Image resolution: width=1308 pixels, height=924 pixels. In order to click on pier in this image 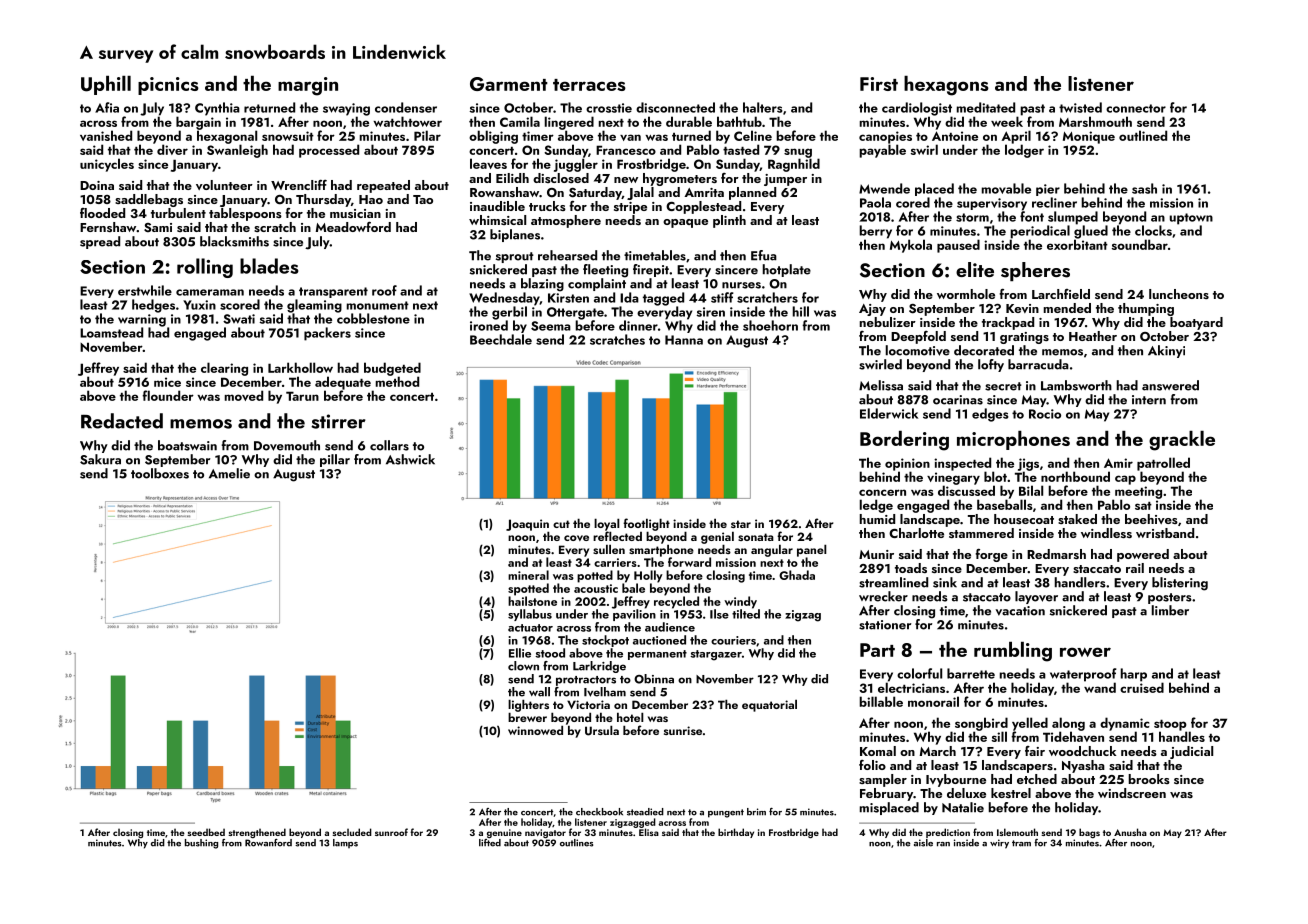, I will do `click(1048, 190)`.
